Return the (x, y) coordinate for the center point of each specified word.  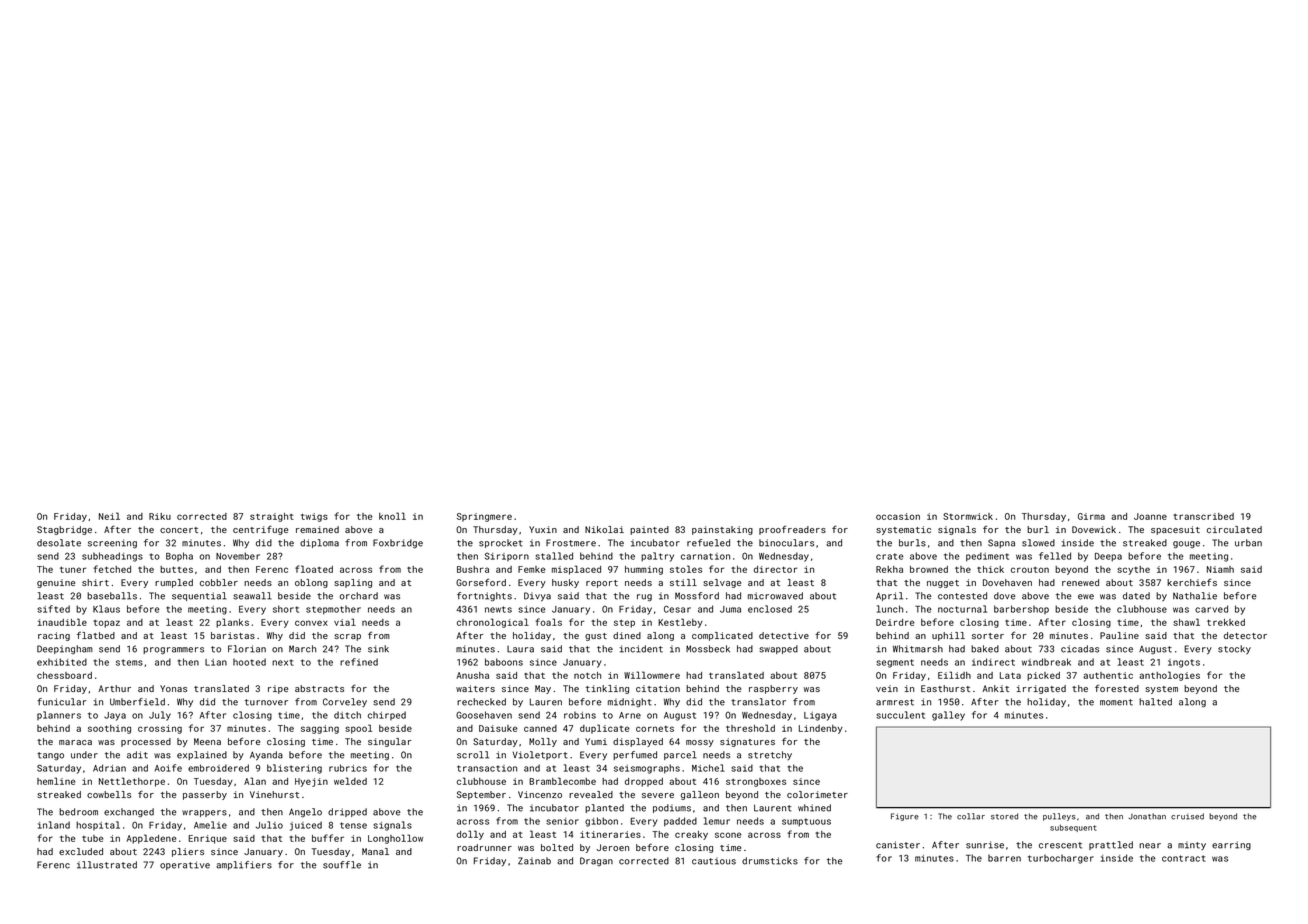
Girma (1091, 516)
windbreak (1046, 662)
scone (728, 835)
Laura (520, 649)
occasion (898, 516)
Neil (109, 516)
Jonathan (1147, 816)
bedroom (78, 812)
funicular (61, 702)
